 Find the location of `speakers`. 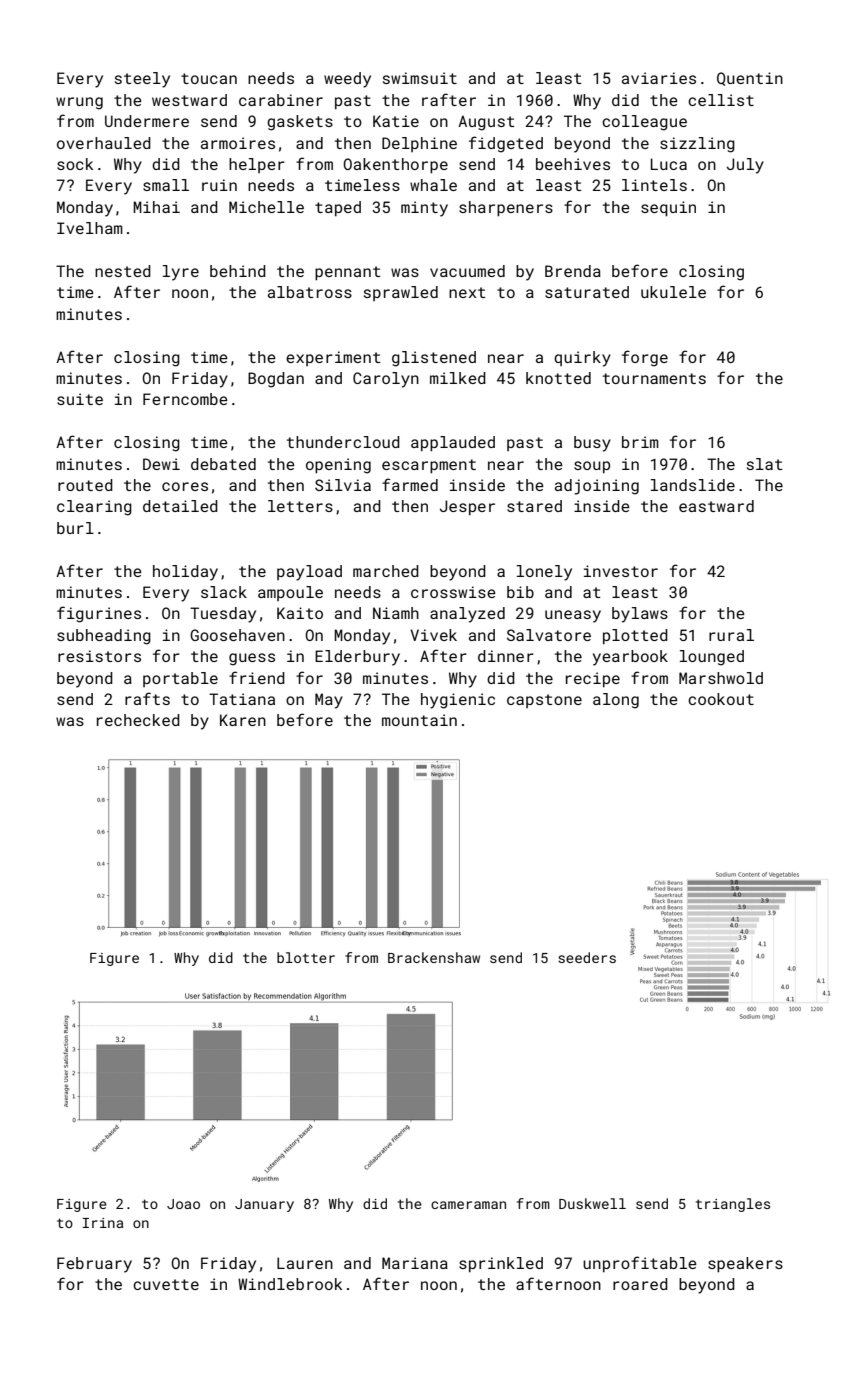

speakers is located at coordinates (745, 1265).
